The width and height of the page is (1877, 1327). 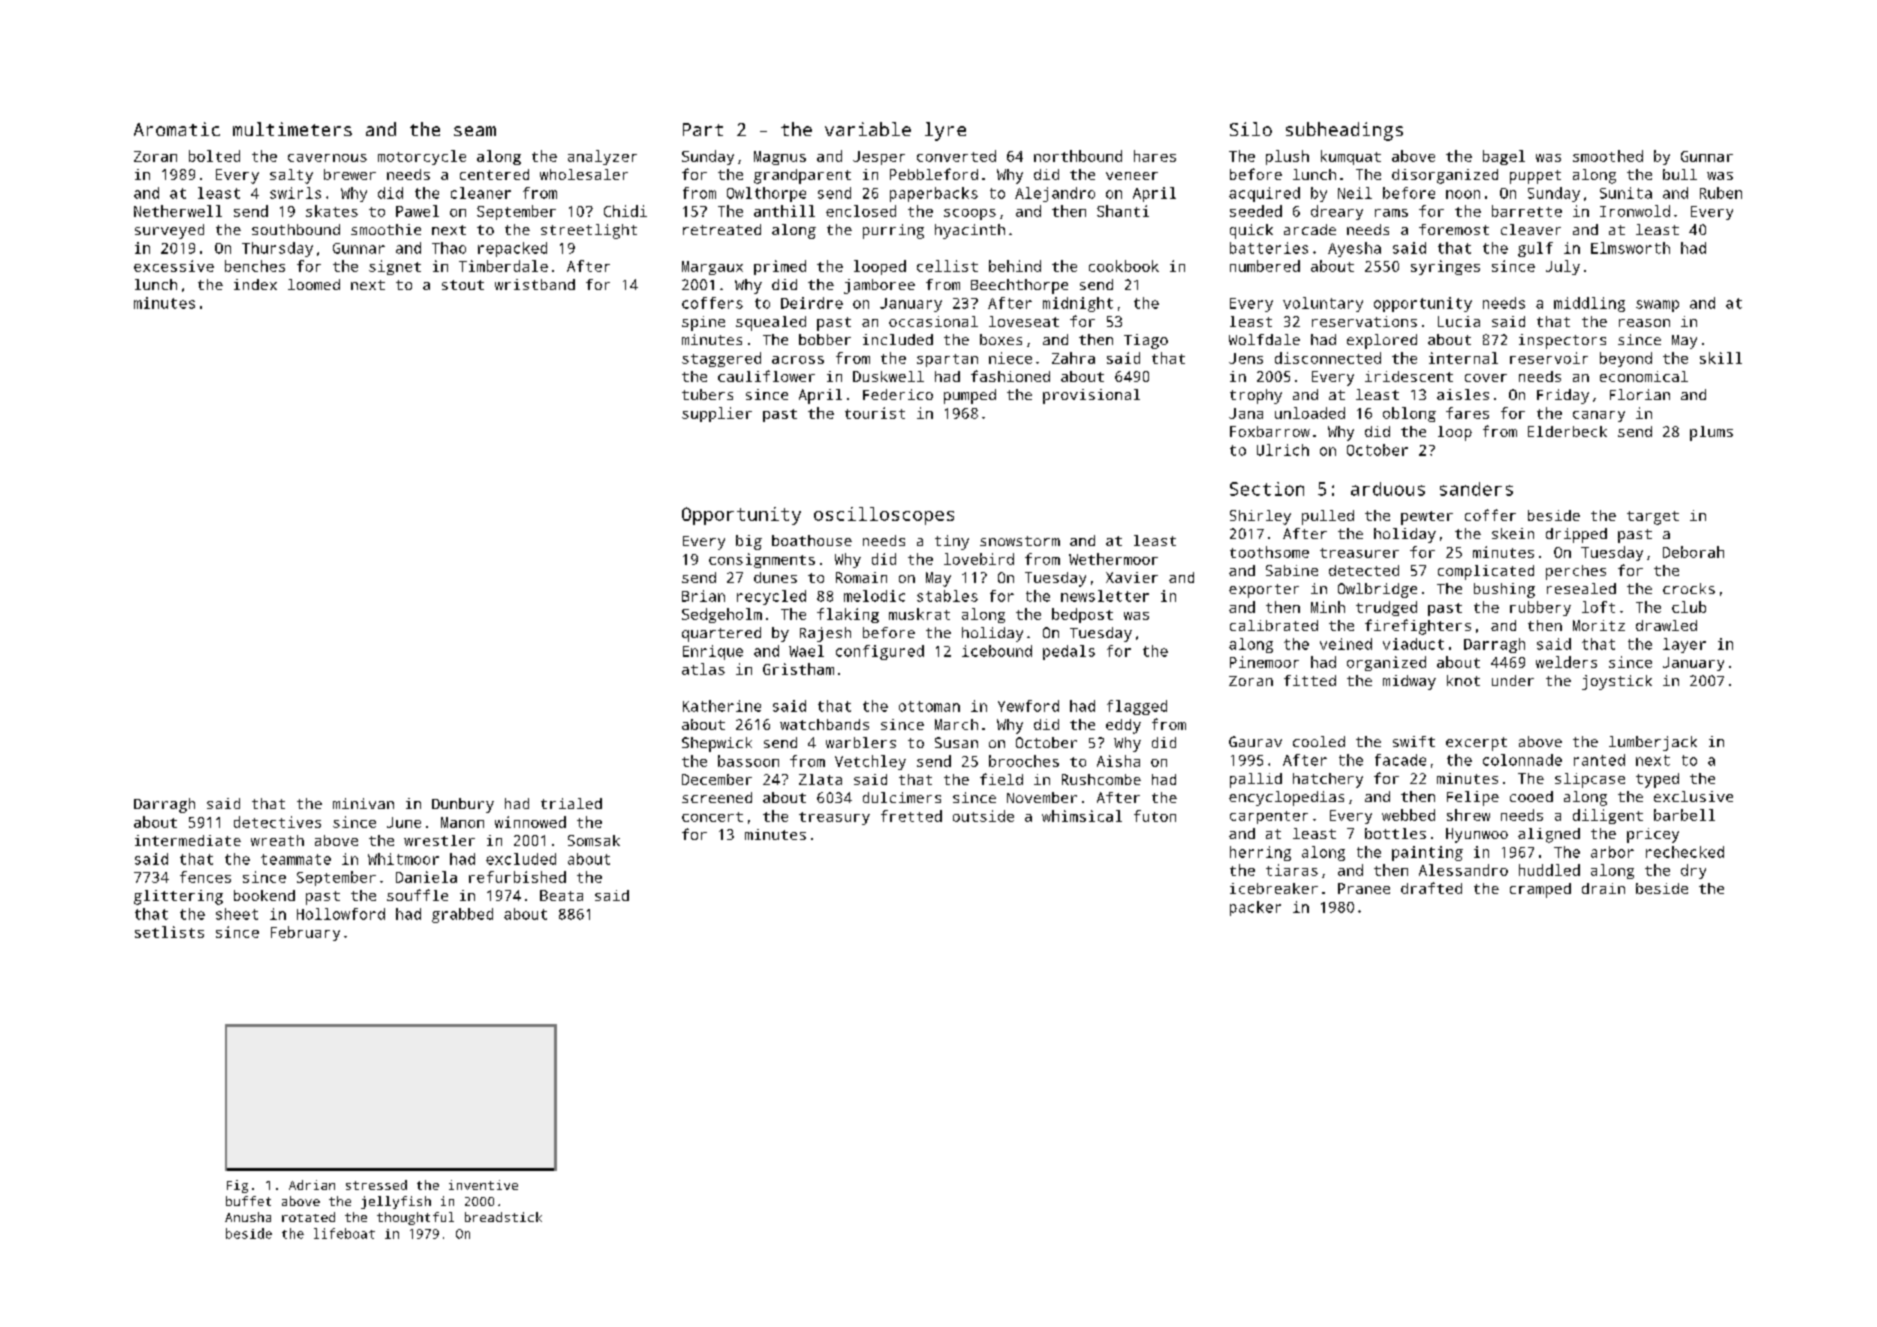 I want to click on pedals, so click(x=1069, y=652).
